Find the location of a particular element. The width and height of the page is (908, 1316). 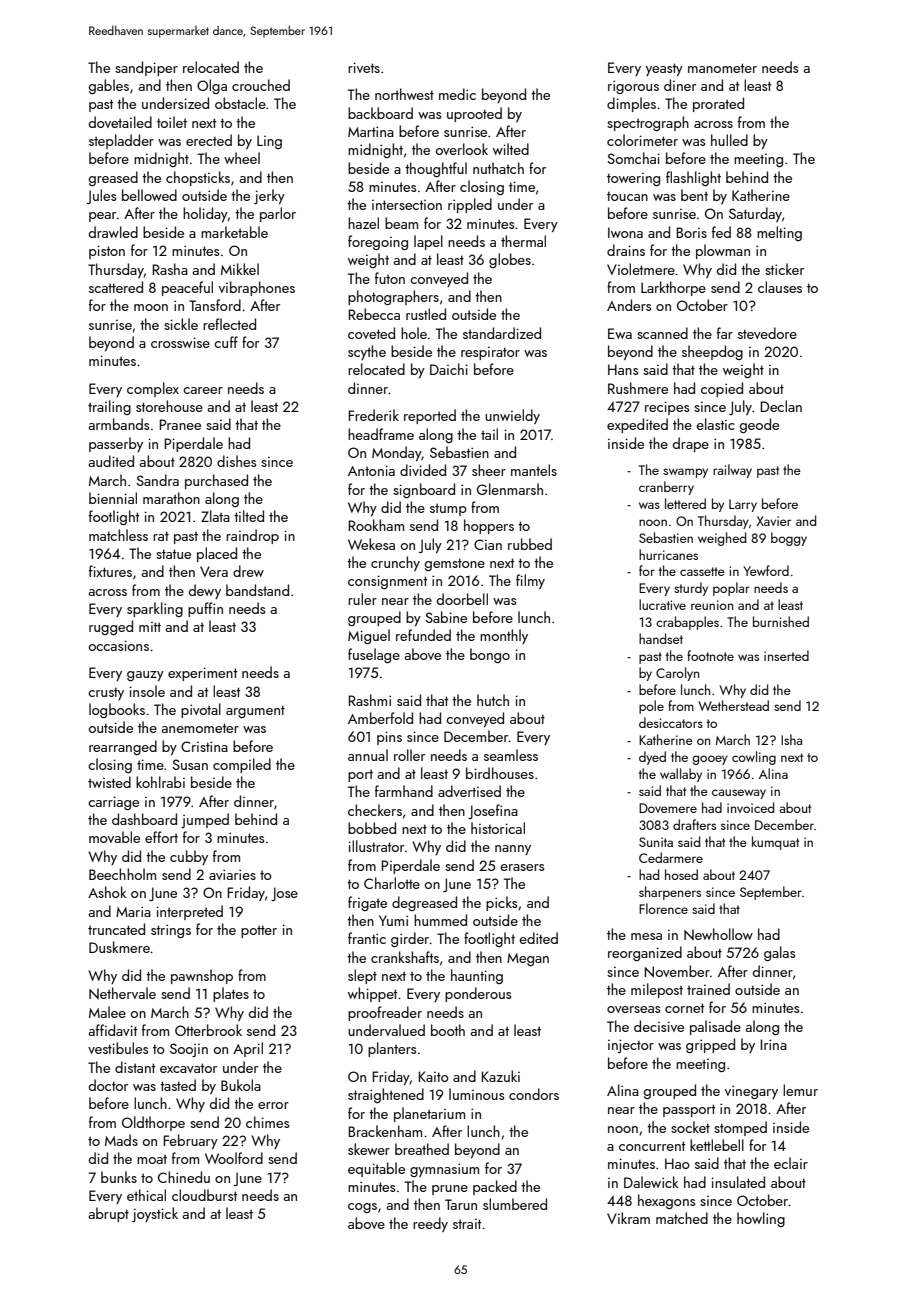

medic is located at coordinates (457, 94).
